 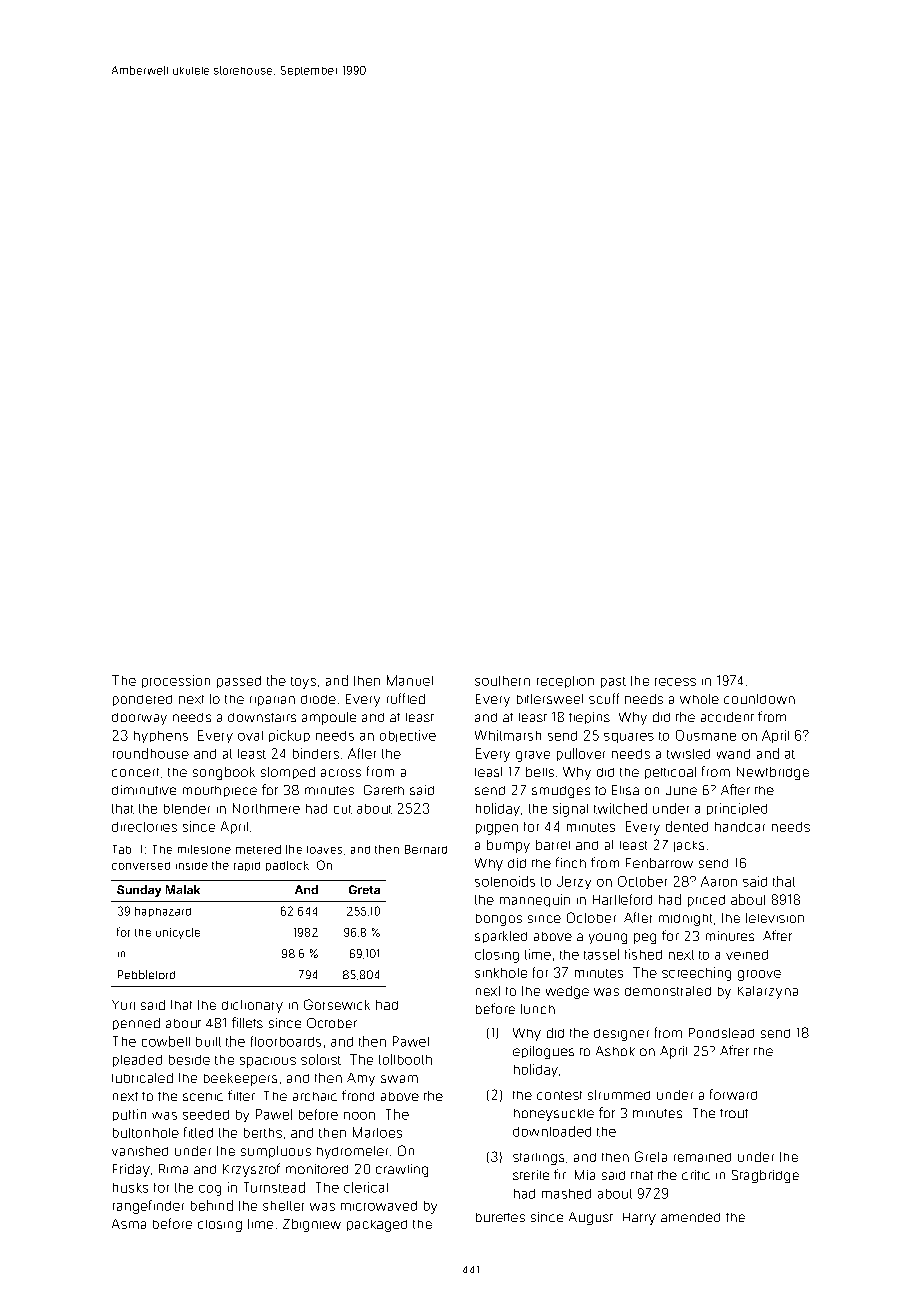 I want to click on screeching, so click(x=696, y=974).
